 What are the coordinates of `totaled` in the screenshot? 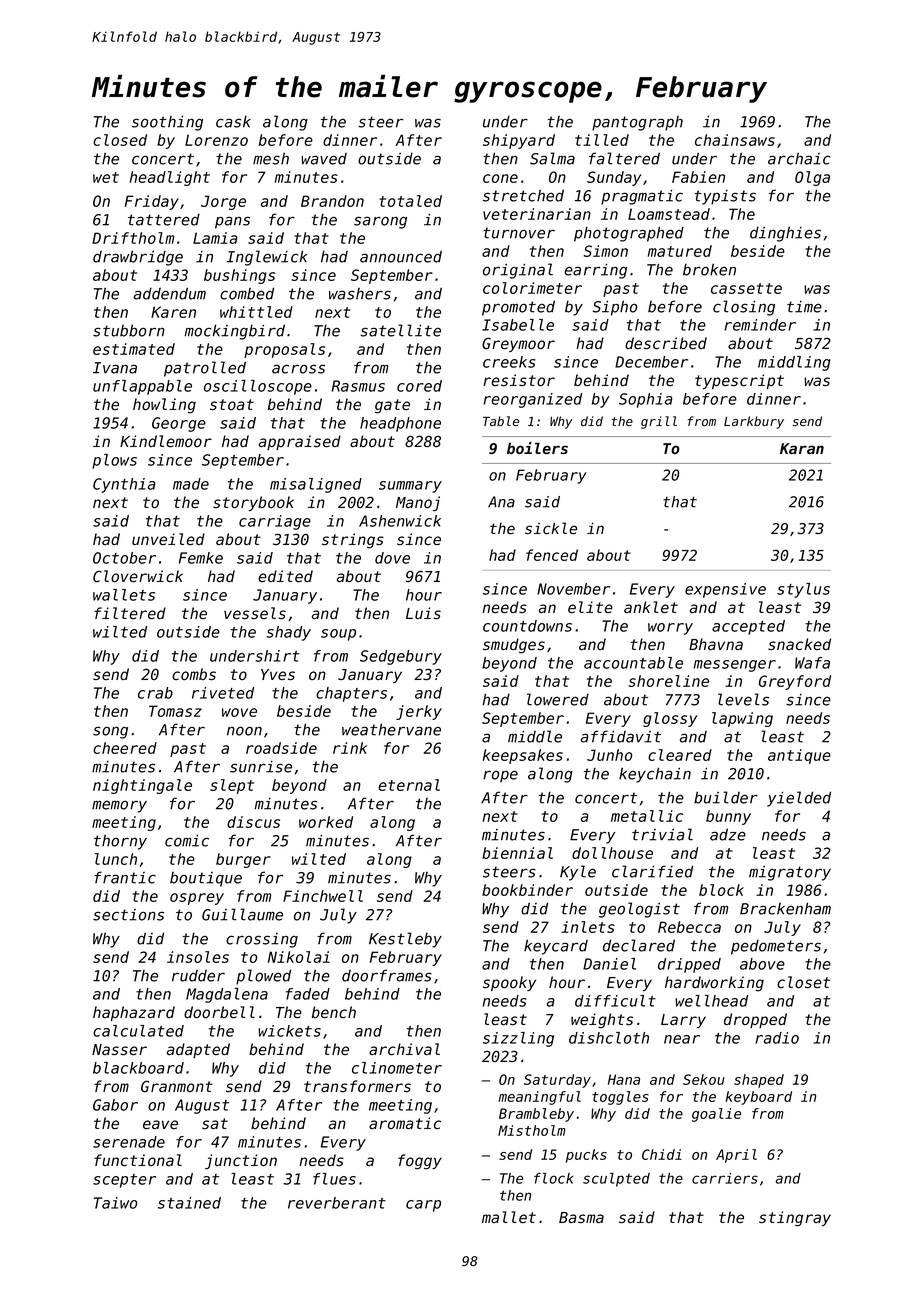 It's located at (410, 201).
